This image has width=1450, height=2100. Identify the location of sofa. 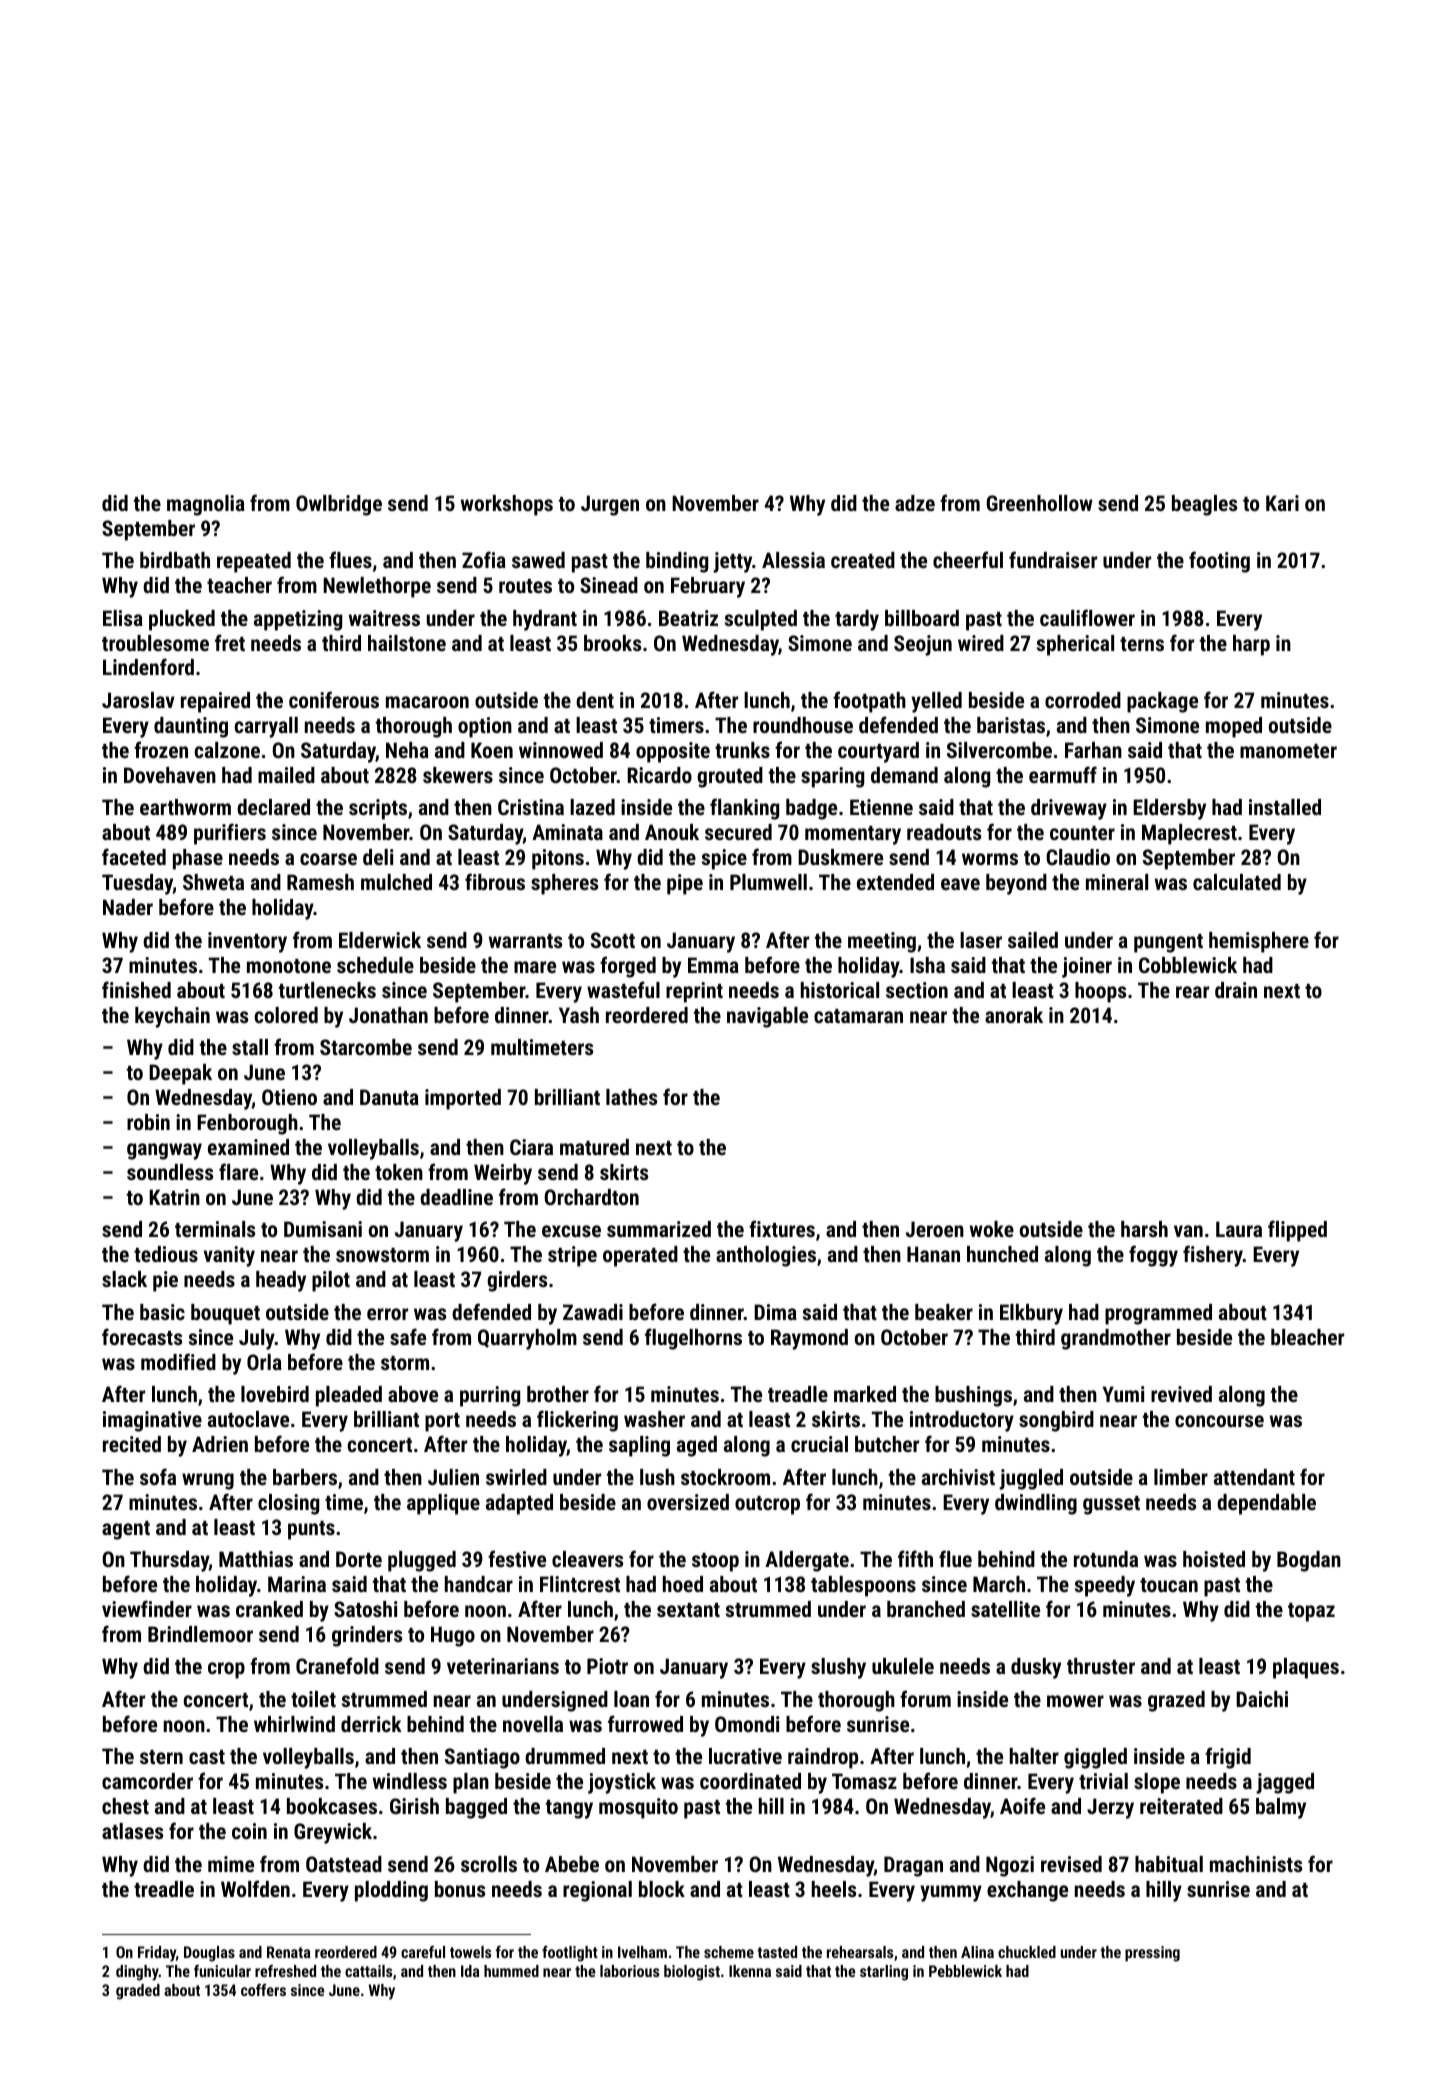
(158, 1476).
